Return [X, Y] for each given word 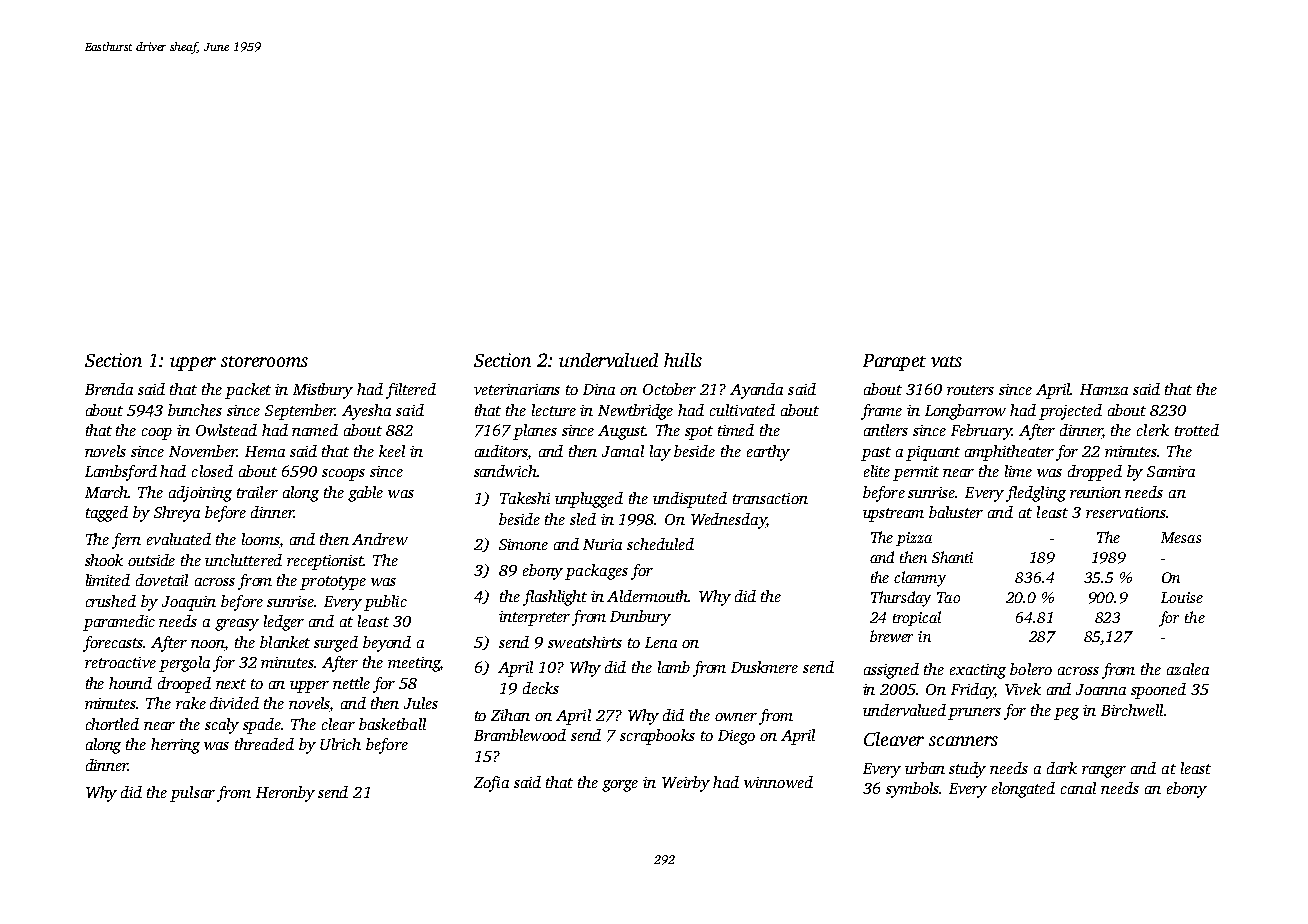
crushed [111, 601]
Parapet [894, 362]
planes [535, 432]
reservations [1126, 512]
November [203, 451]
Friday [972, 691]
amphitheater [1009, 453]
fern [126, 541]
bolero [1031, 669]
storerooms [264, 361]
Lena [661, 642]
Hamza [1104, 389]
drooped [184, 685]
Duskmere [764, 667]
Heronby [285, 794]
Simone [523, 544]
